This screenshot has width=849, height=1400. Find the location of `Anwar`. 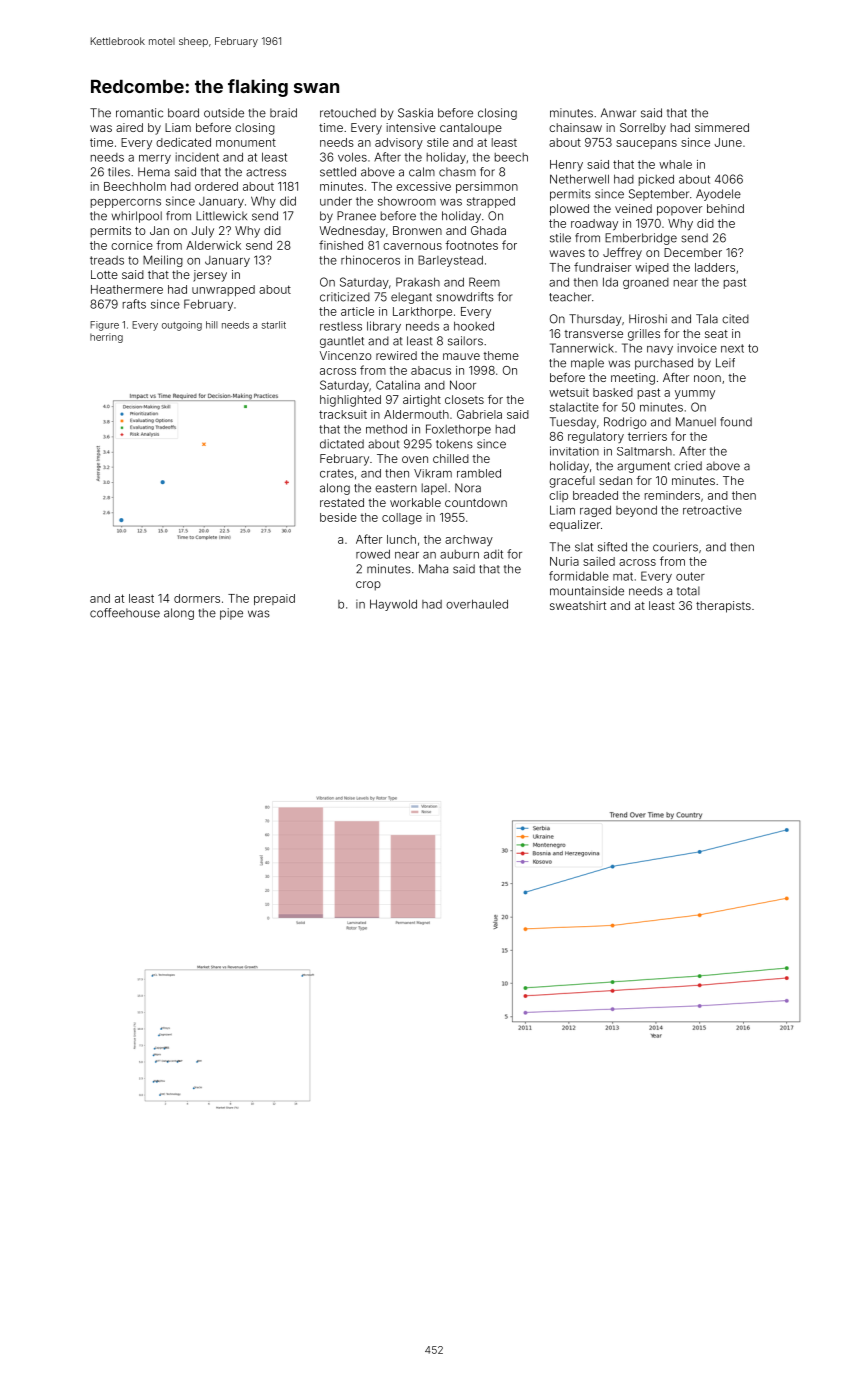

Anwar is located at coordinates (618, 113).
